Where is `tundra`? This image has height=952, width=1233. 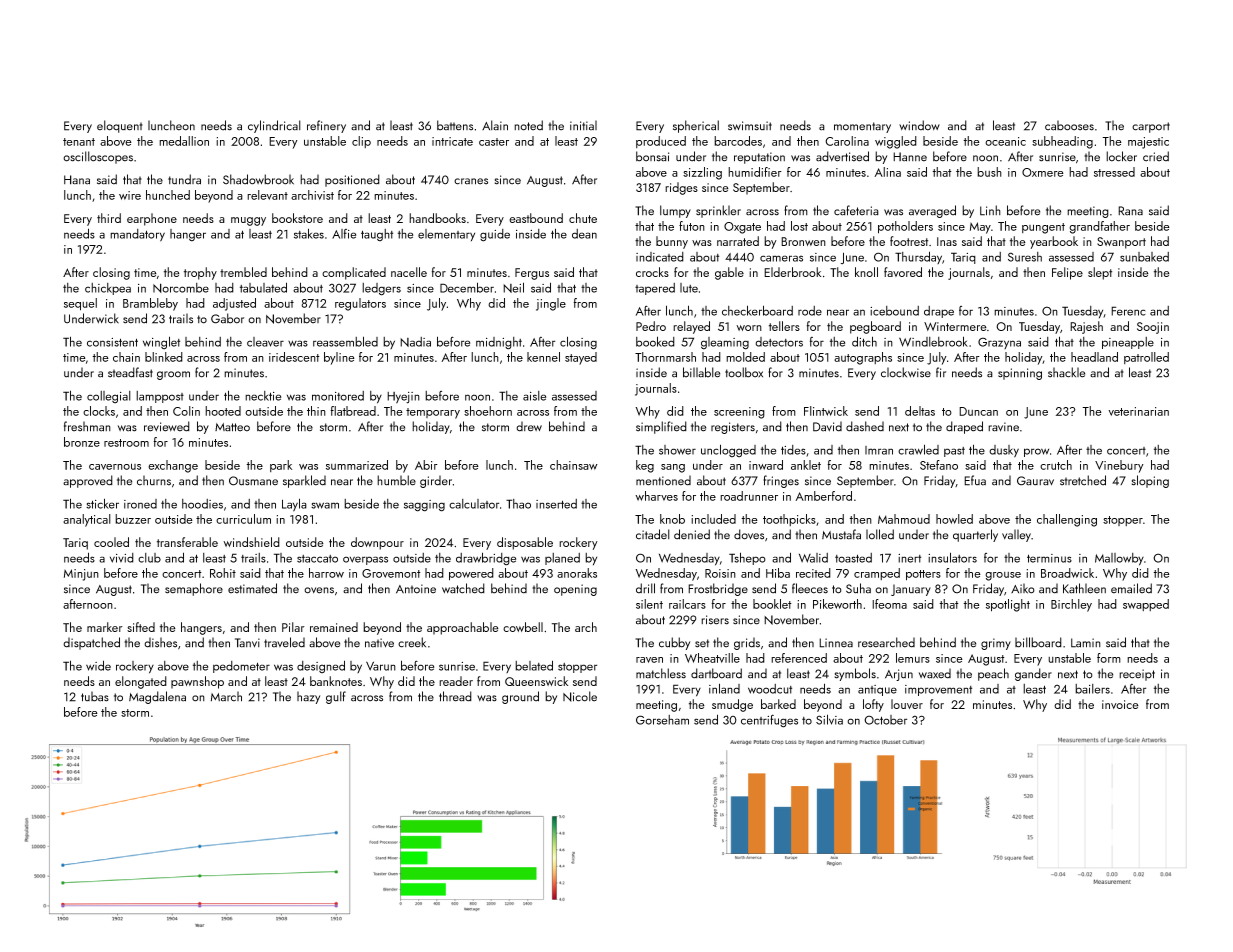 tundra is located at coordinates (184, 179).
